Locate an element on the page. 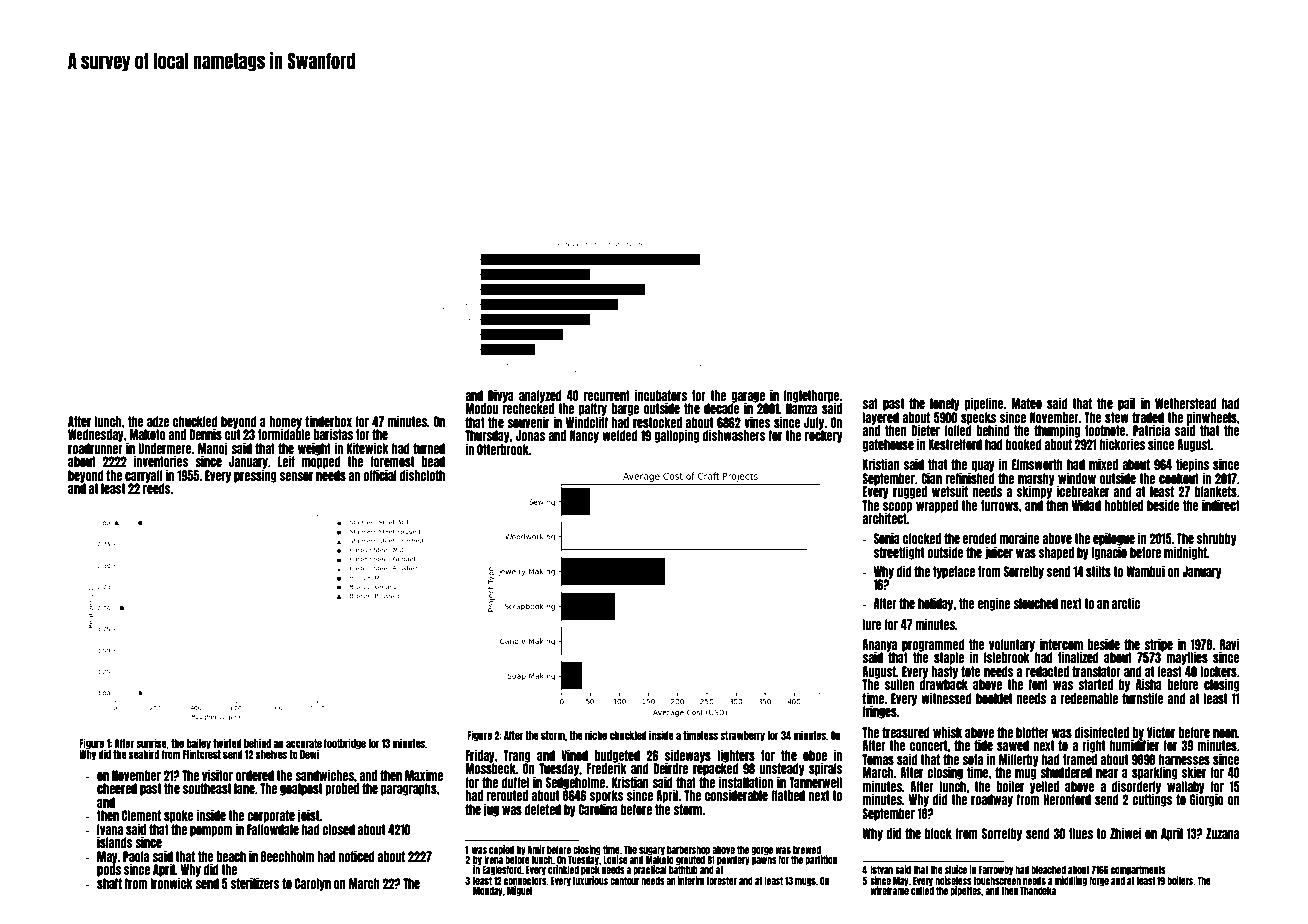  reeds is located at coordinates (157, 488).
